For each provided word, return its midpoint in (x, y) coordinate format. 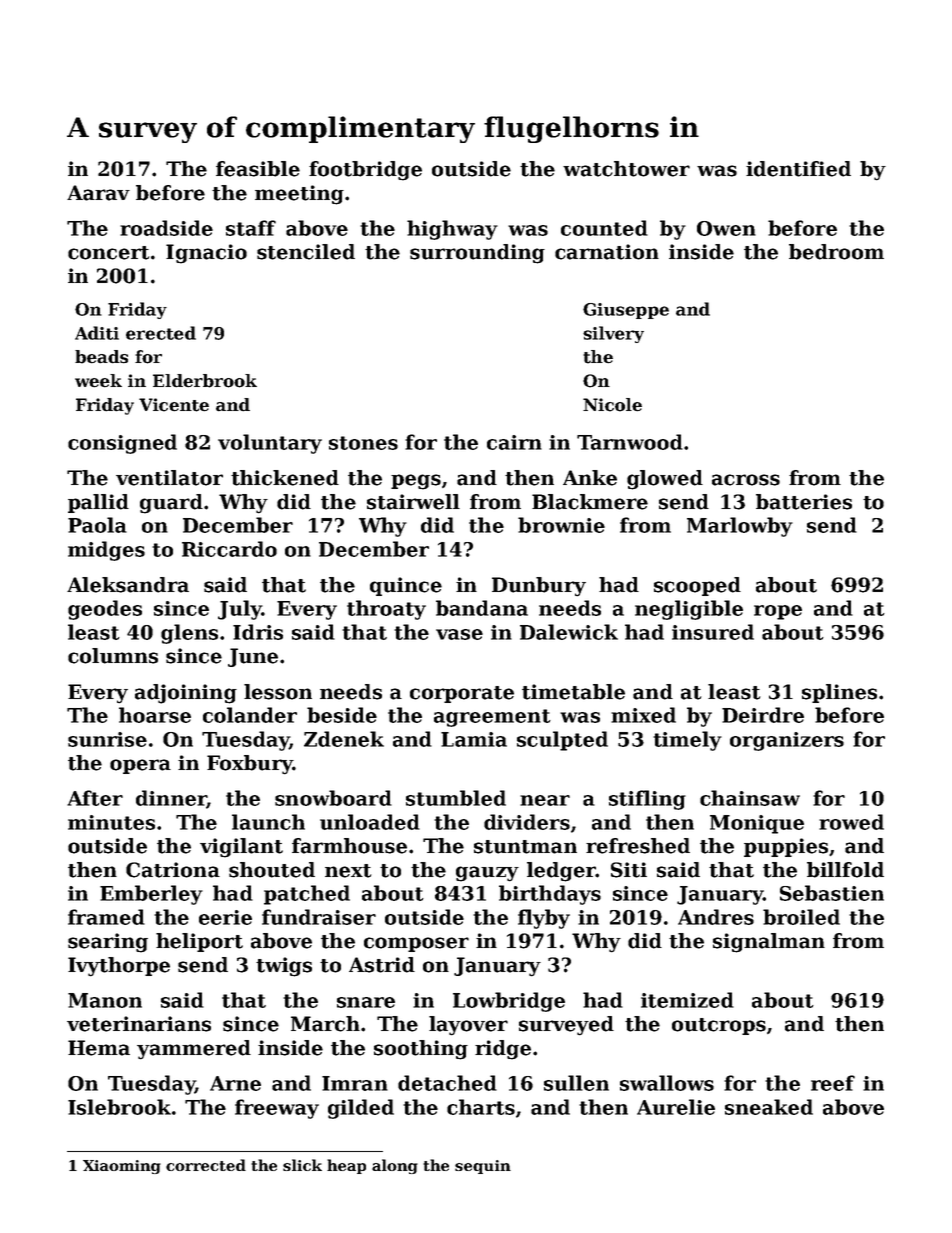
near (545, 800)
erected (161, 333)
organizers (787, 741)
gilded (361, 1109)
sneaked (769, 1107)
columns (113, 656)
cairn (514, 442)
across (746, 480)
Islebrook (119, 1107)
